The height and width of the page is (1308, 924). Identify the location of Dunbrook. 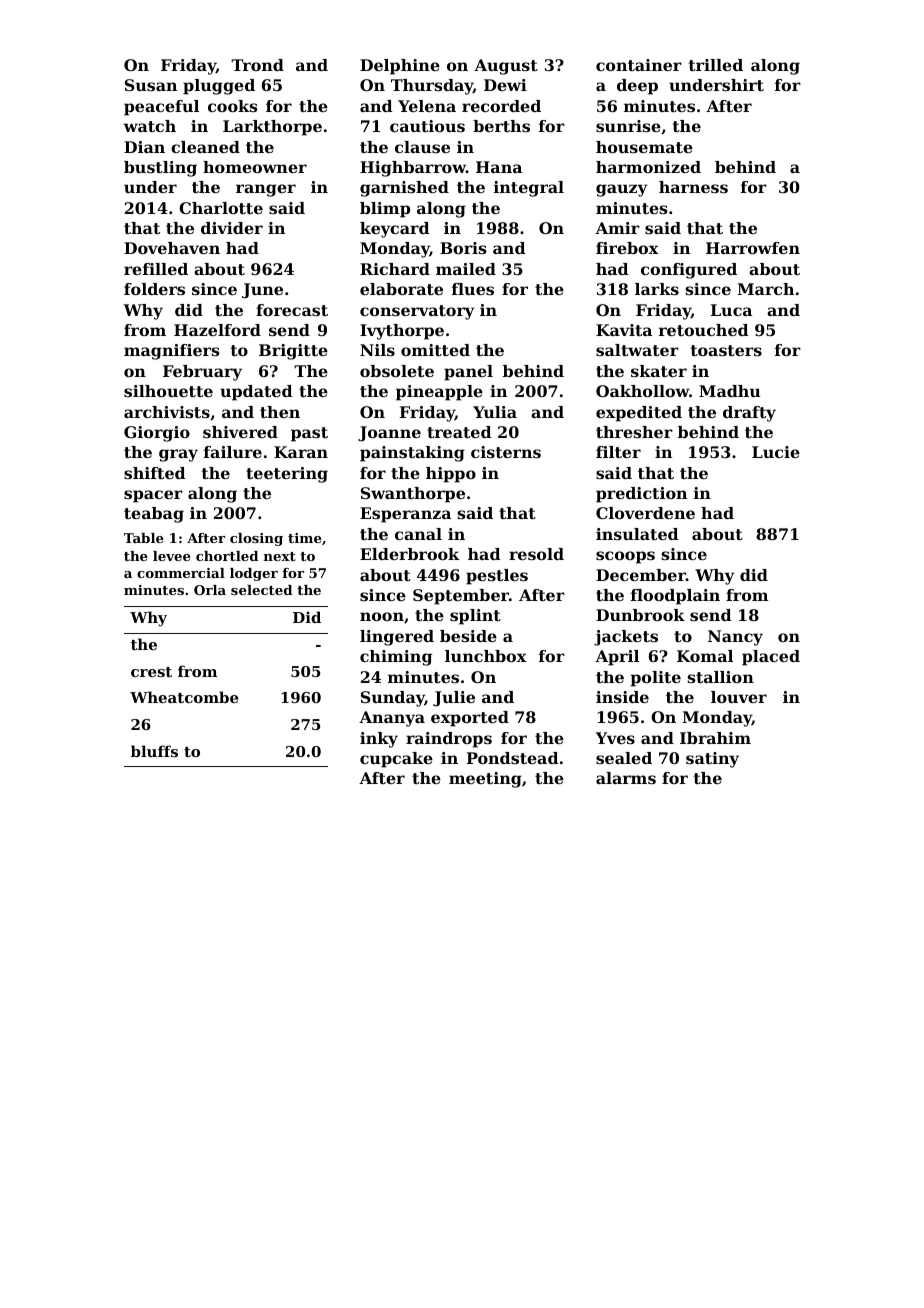
(640, 615).
